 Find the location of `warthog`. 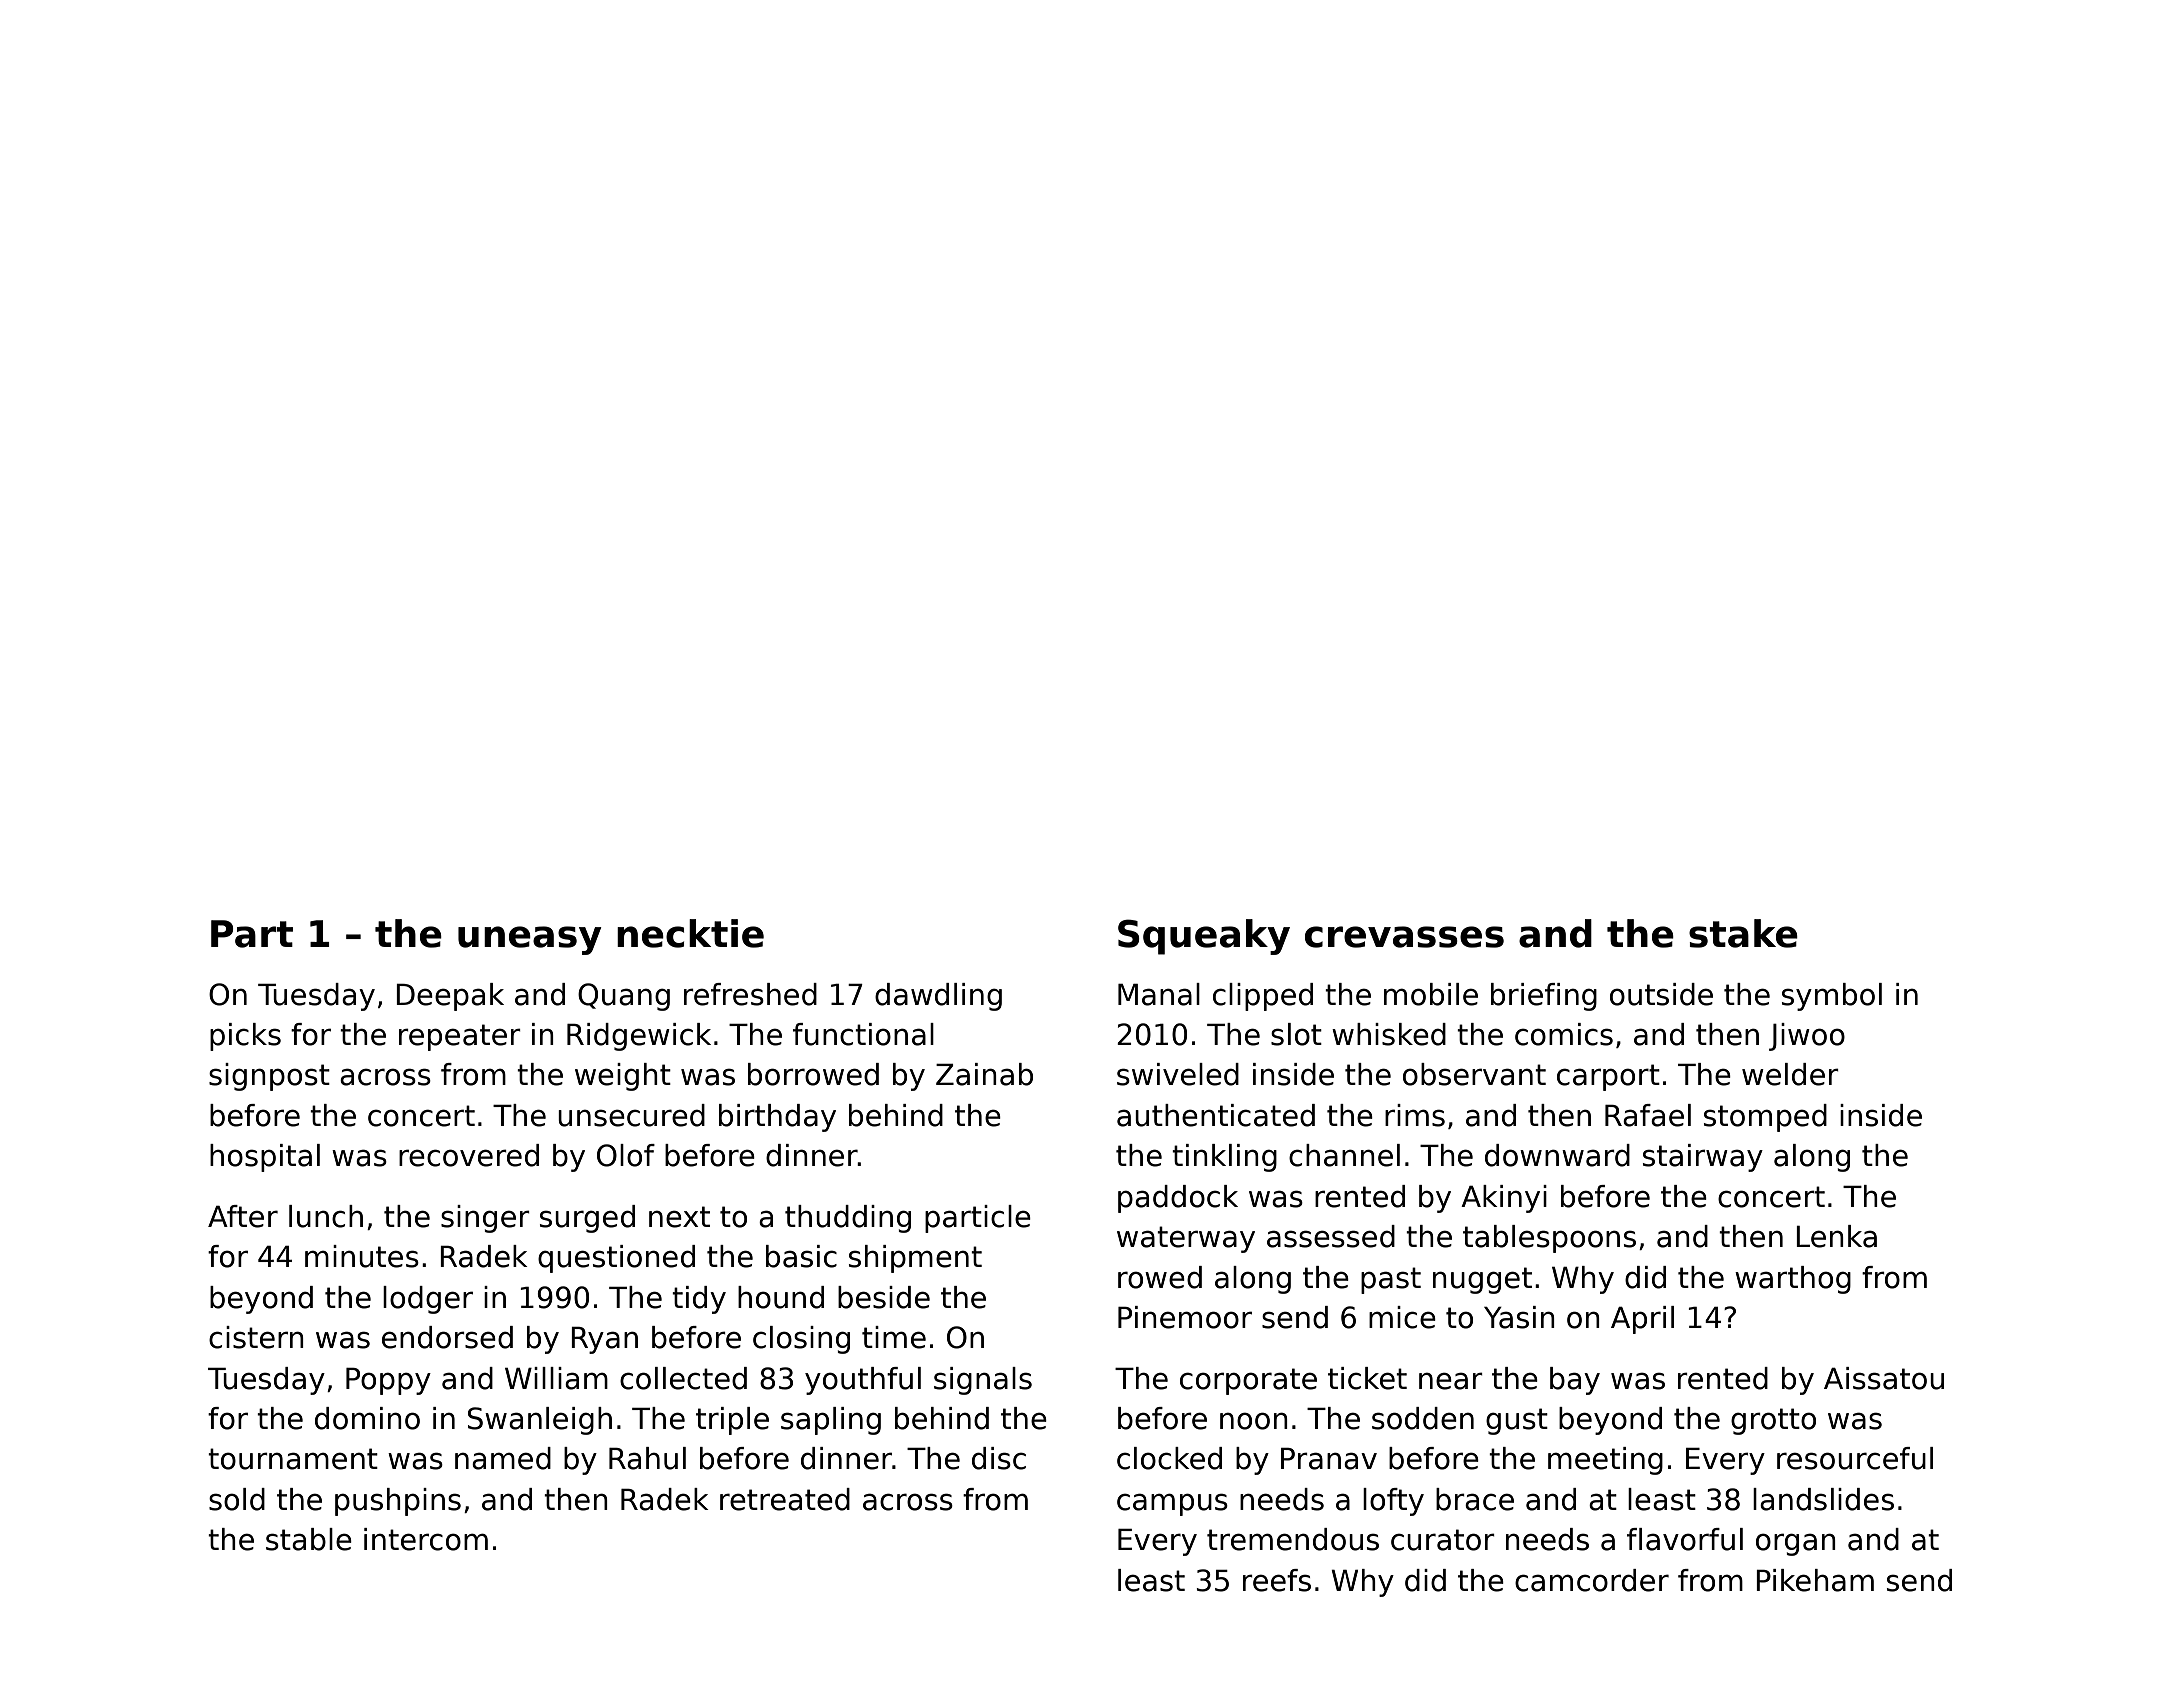

warthog is located at coordinates (1793, 1280).
